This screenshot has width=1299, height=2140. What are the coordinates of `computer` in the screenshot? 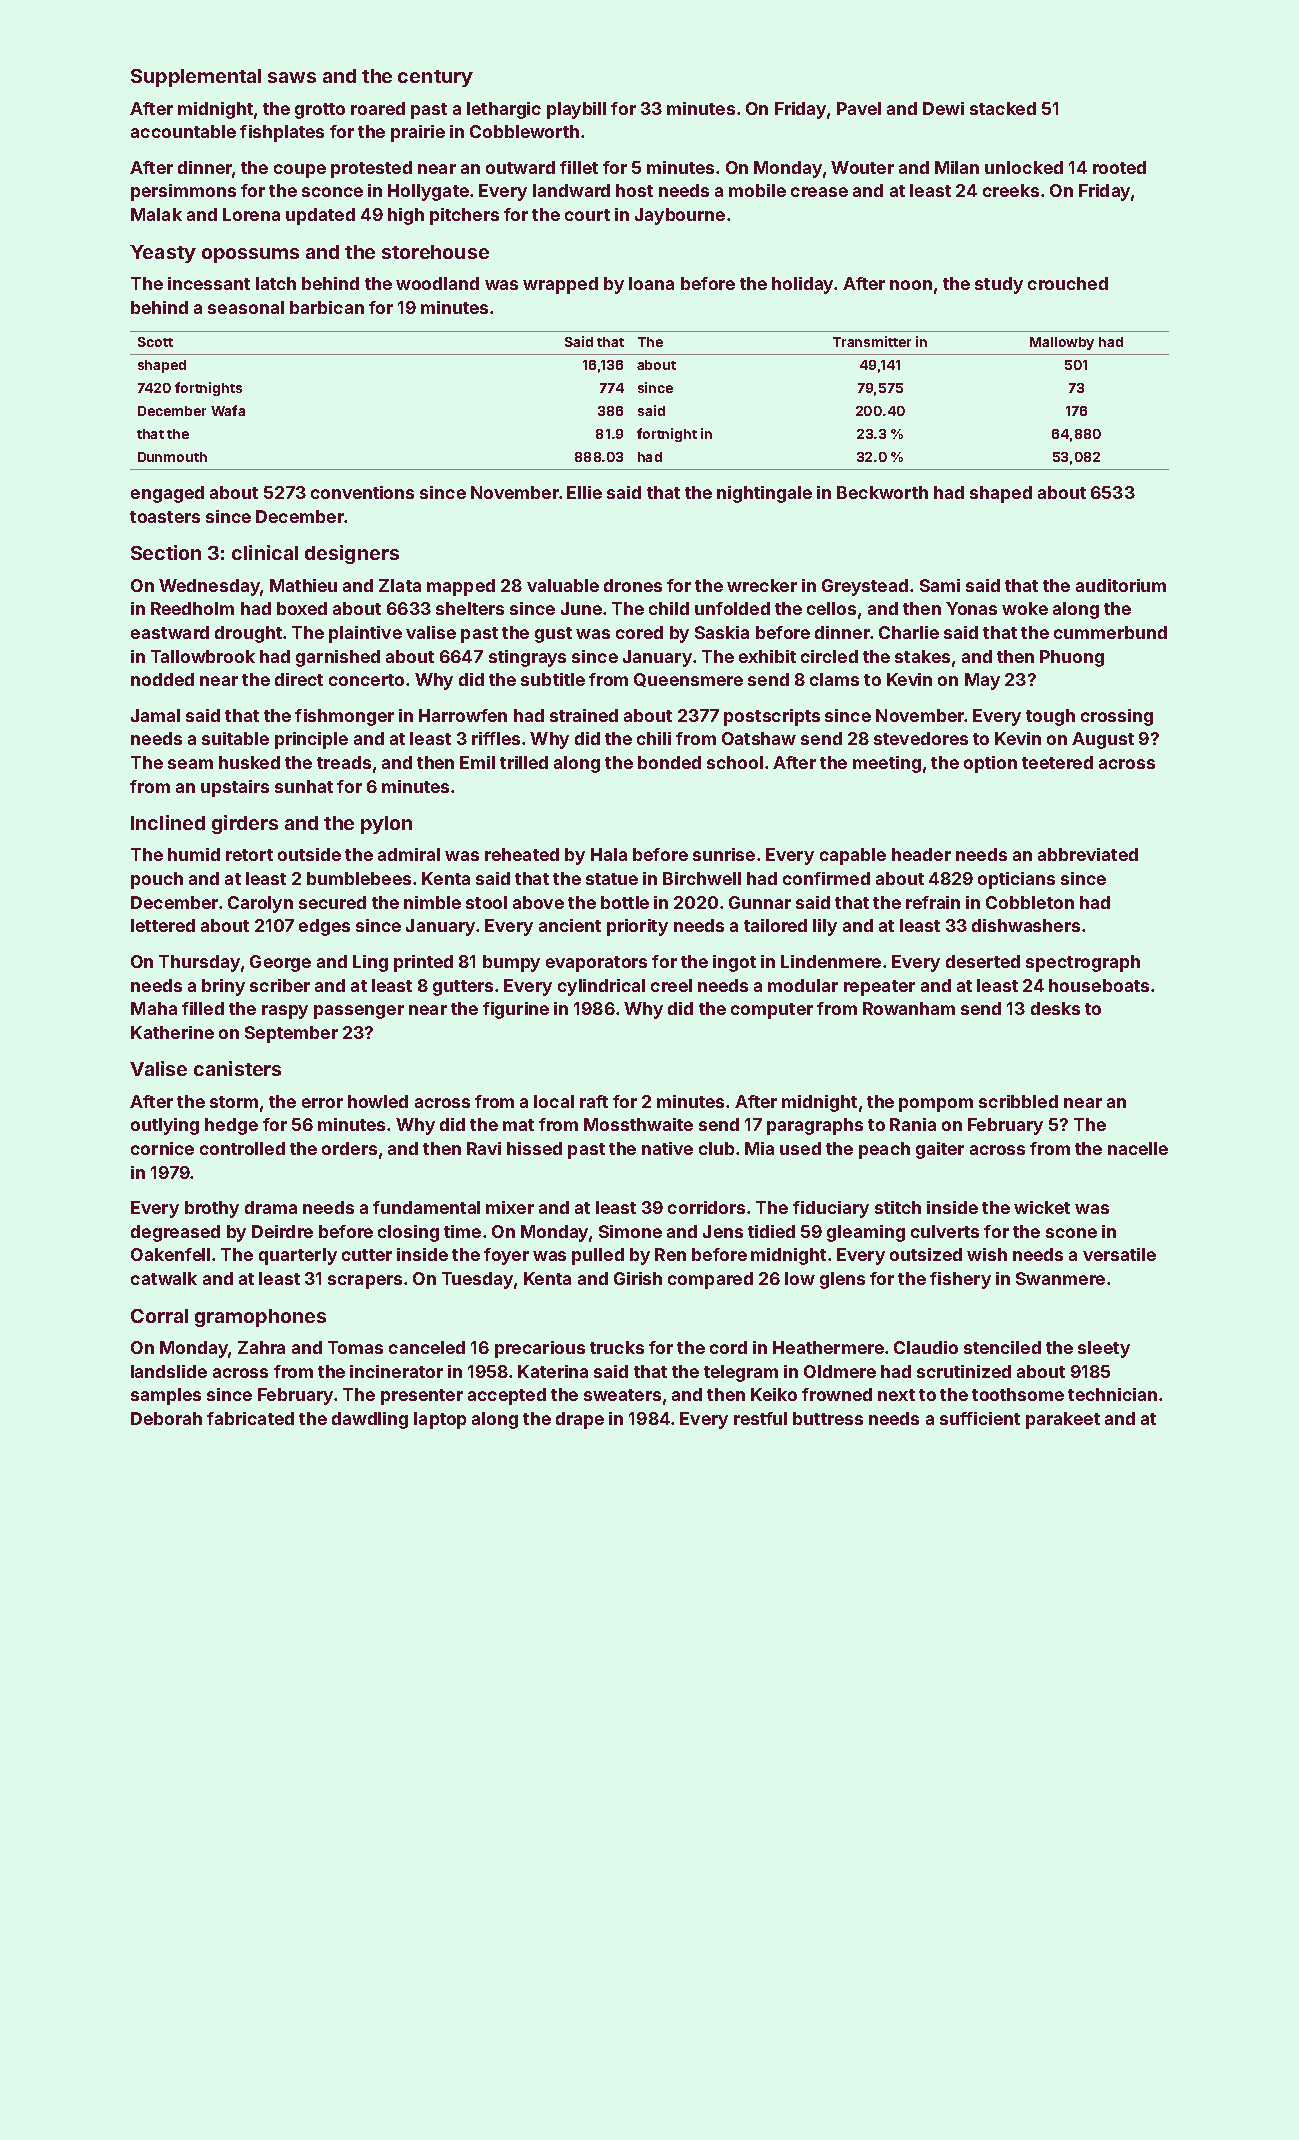 It's located at (772, 1011).
